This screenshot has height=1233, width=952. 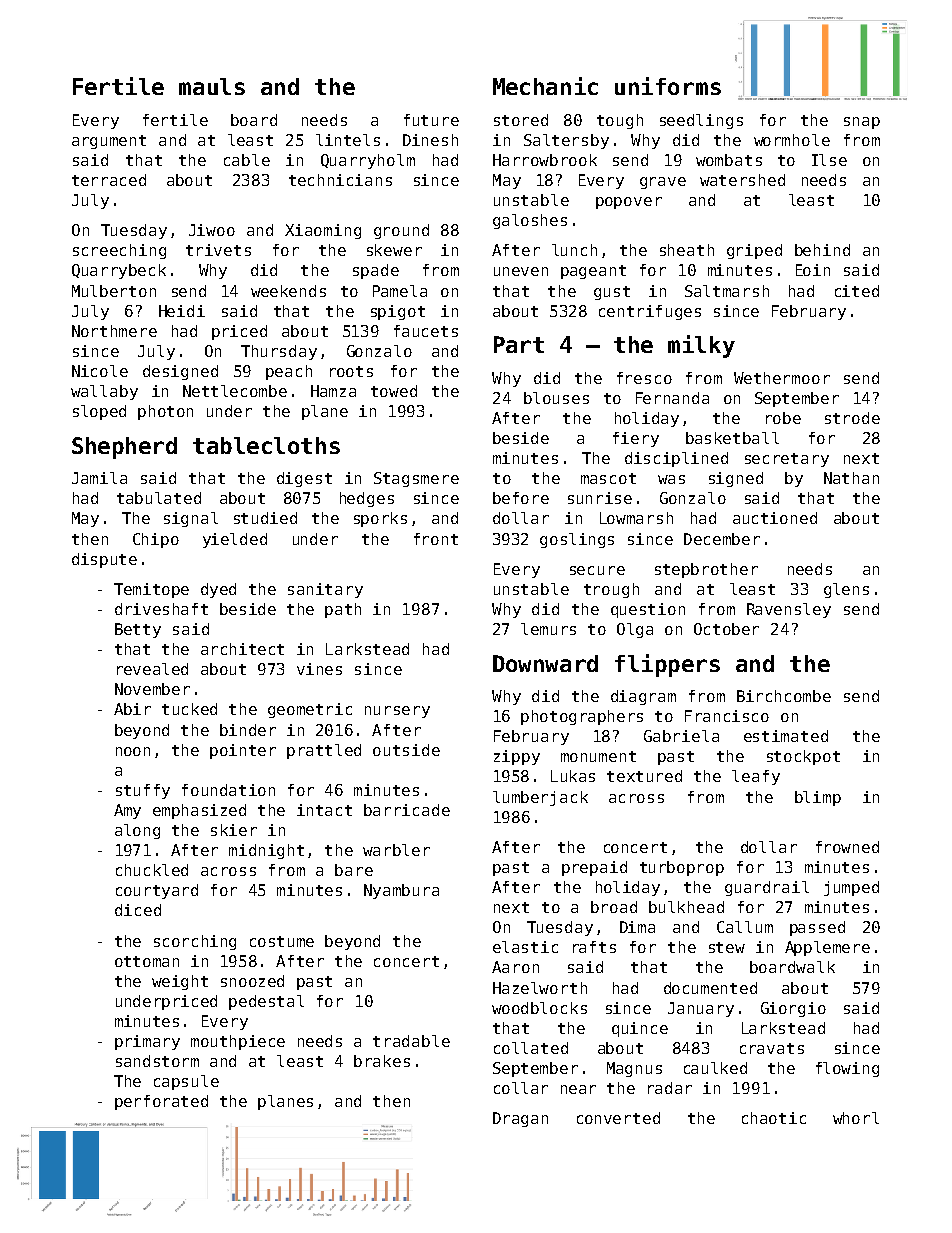 I want to click on elastic, so click(x=525, y=947).
